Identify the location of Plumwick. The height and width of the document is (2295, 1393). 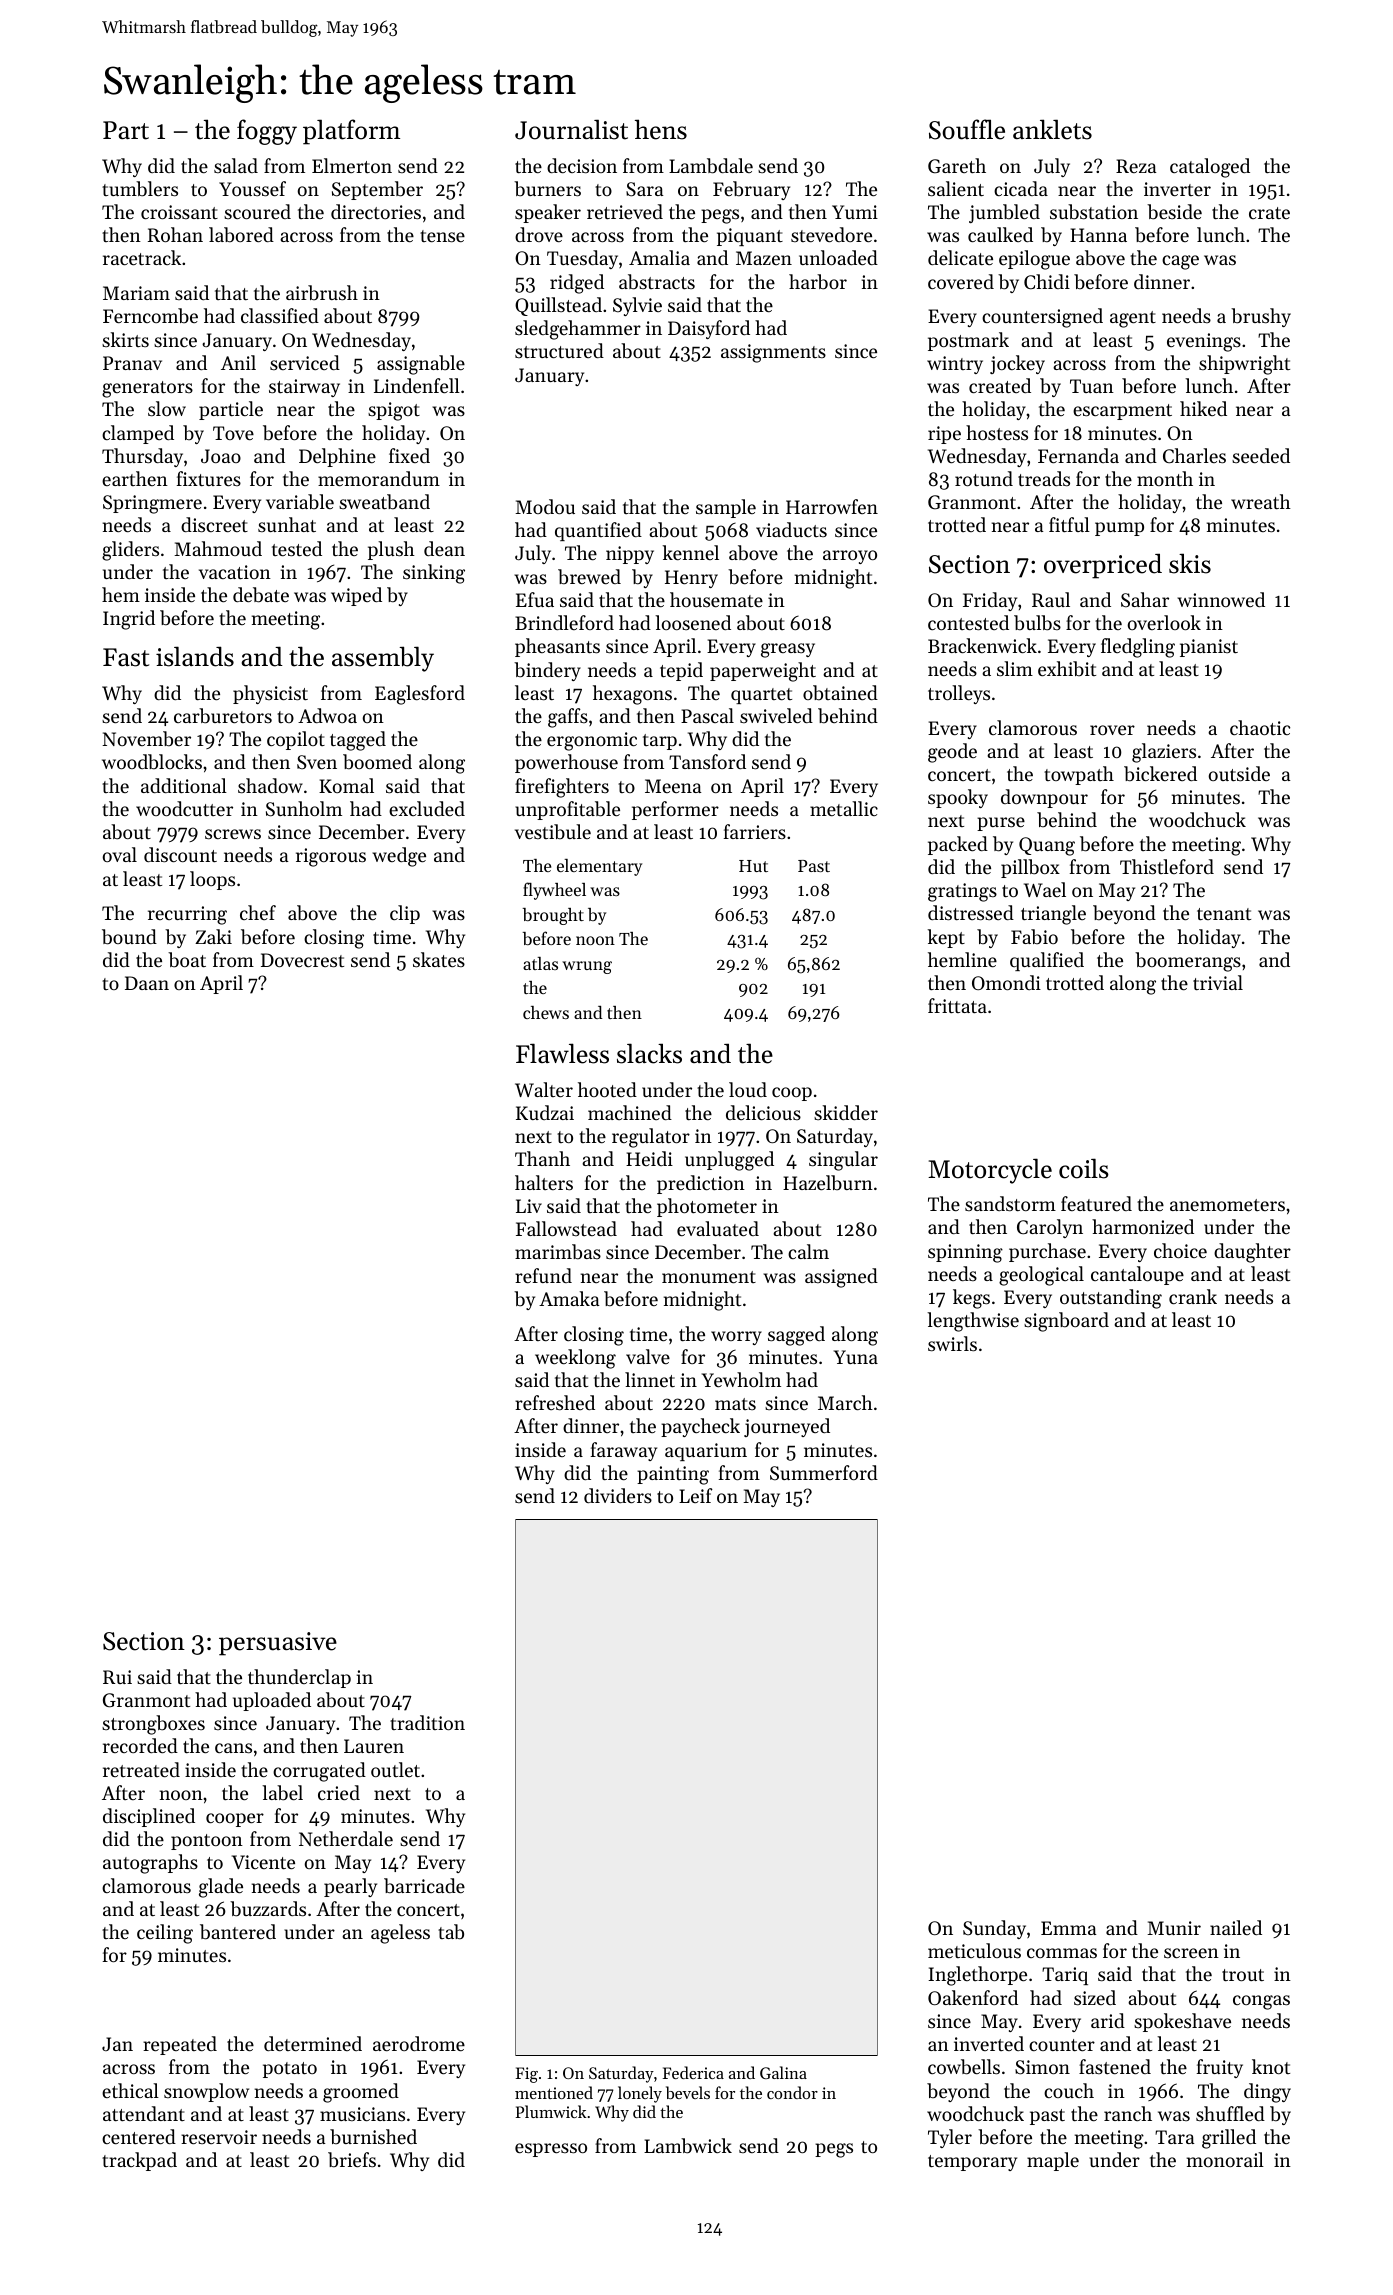
(551, 2111).
